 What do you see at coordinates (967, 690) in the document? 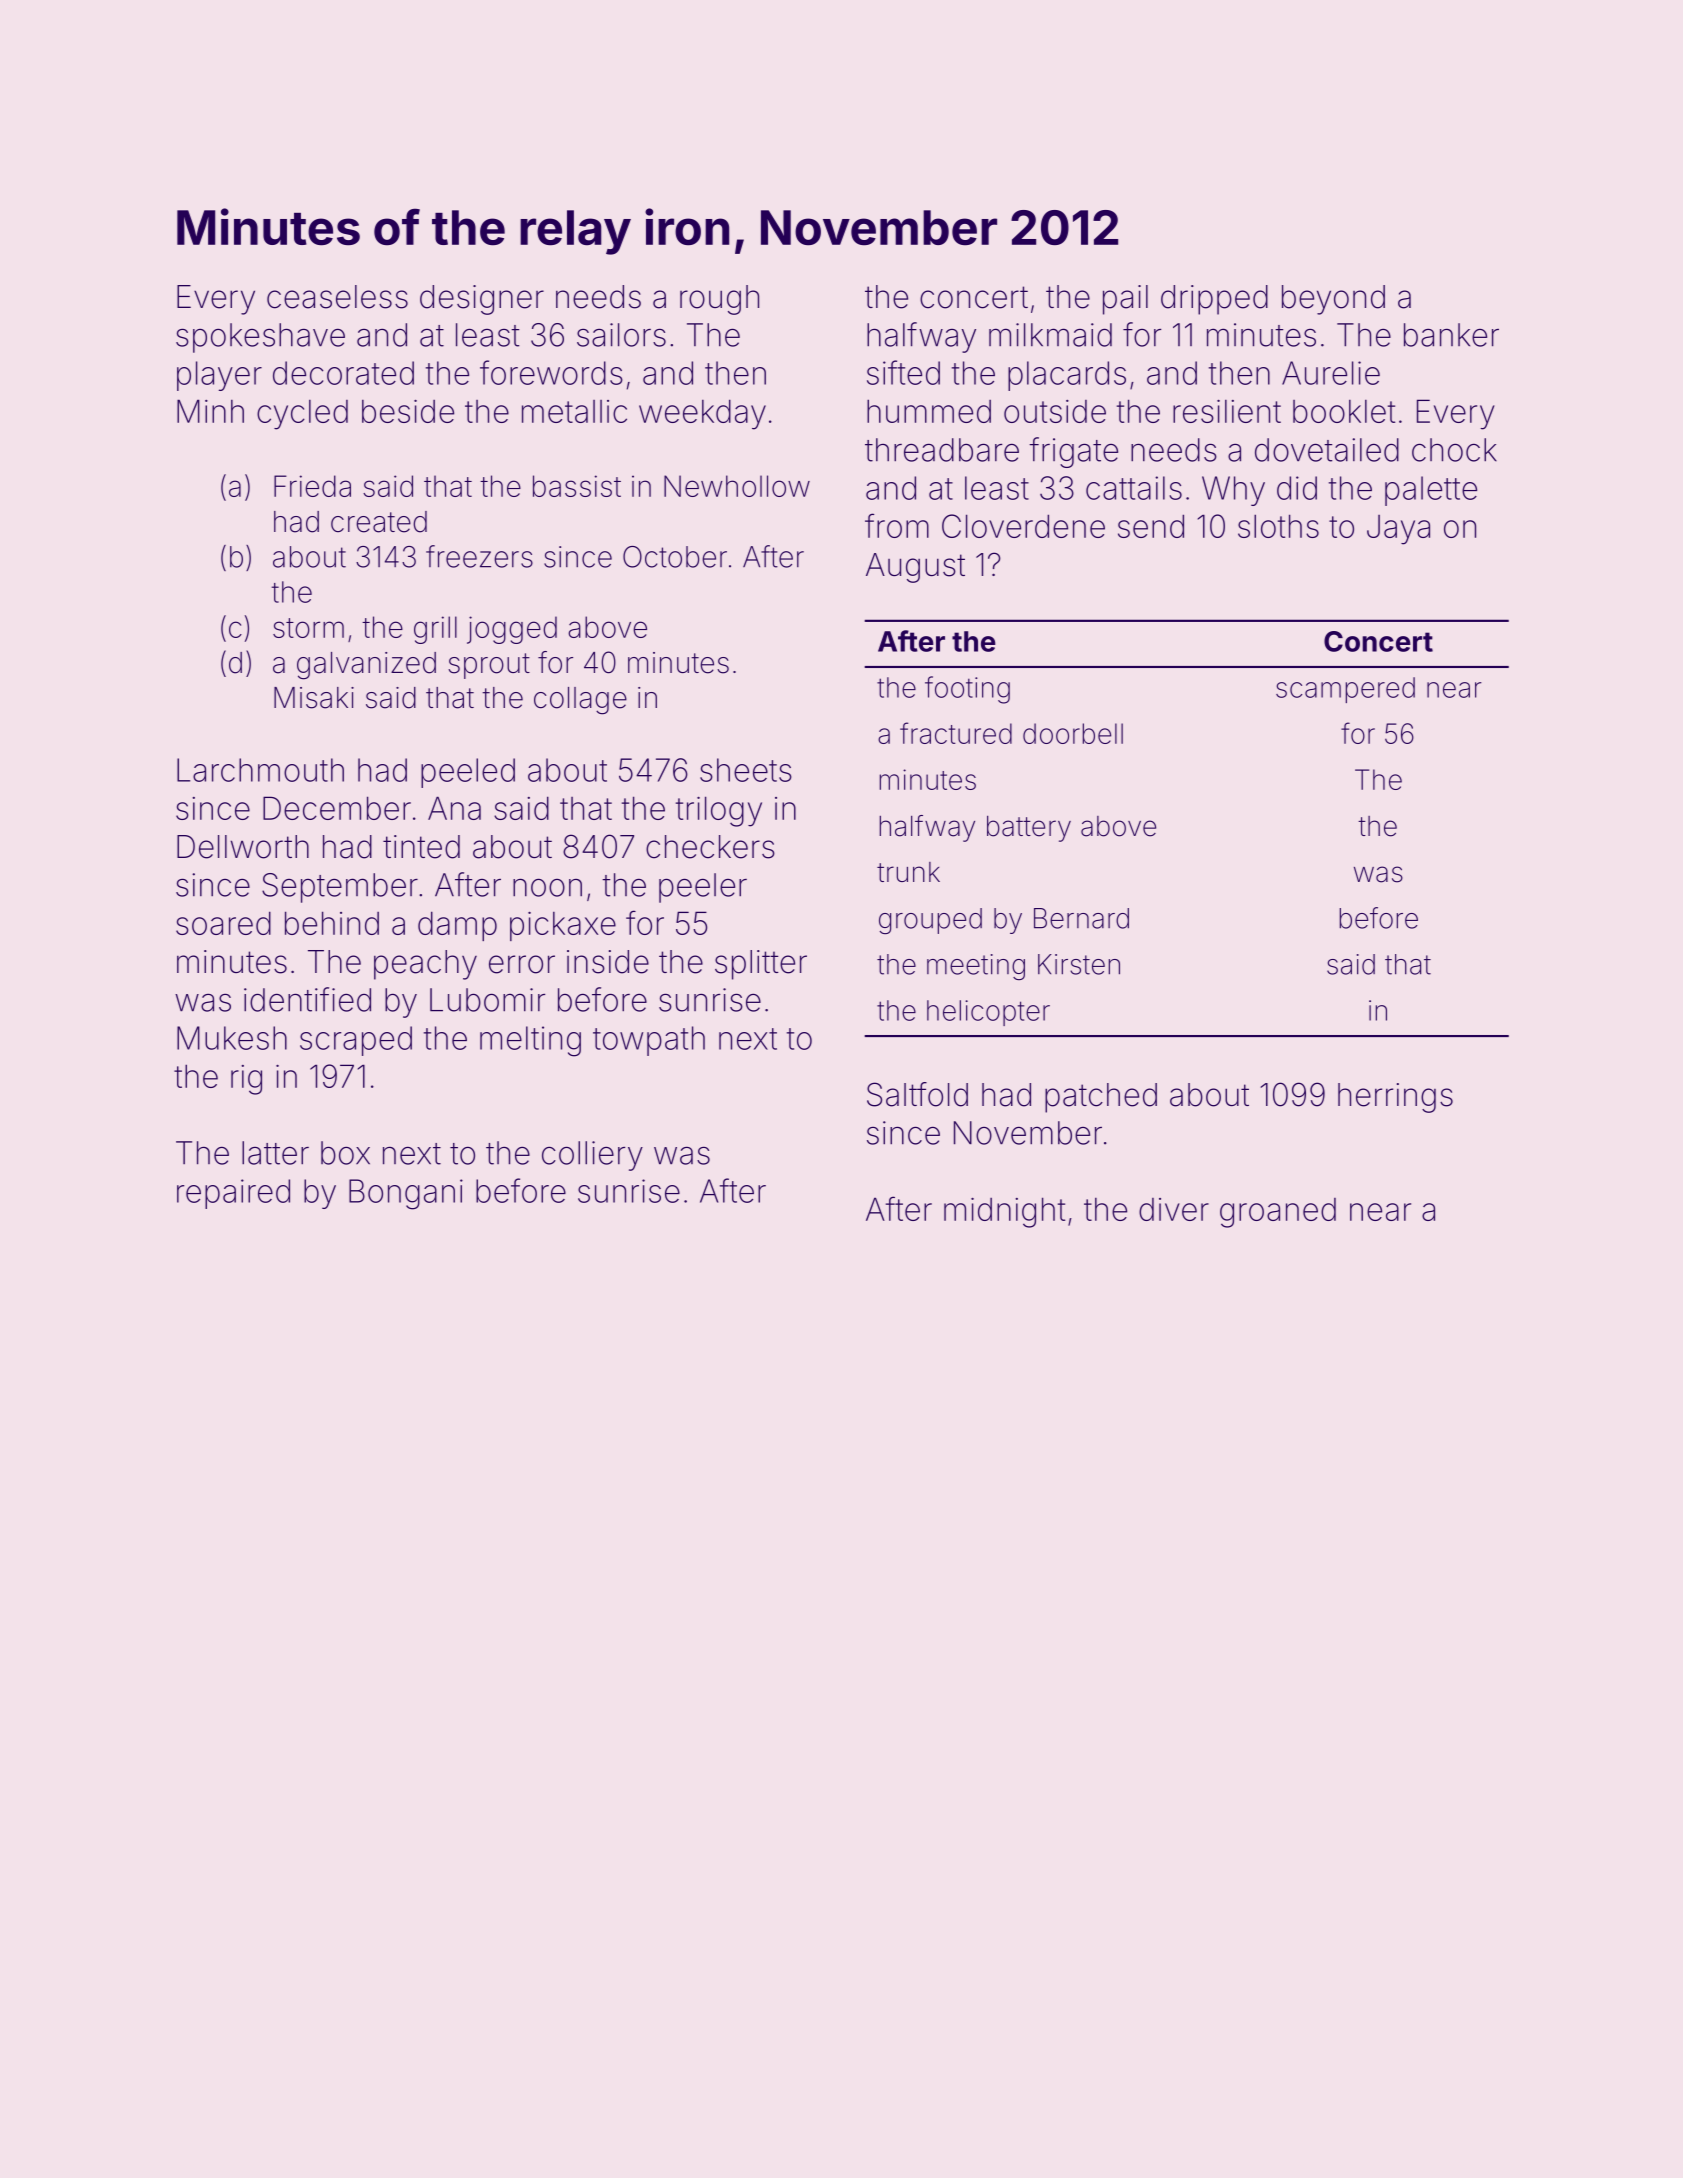
I see `footing` at bounding box center [967, 690].
